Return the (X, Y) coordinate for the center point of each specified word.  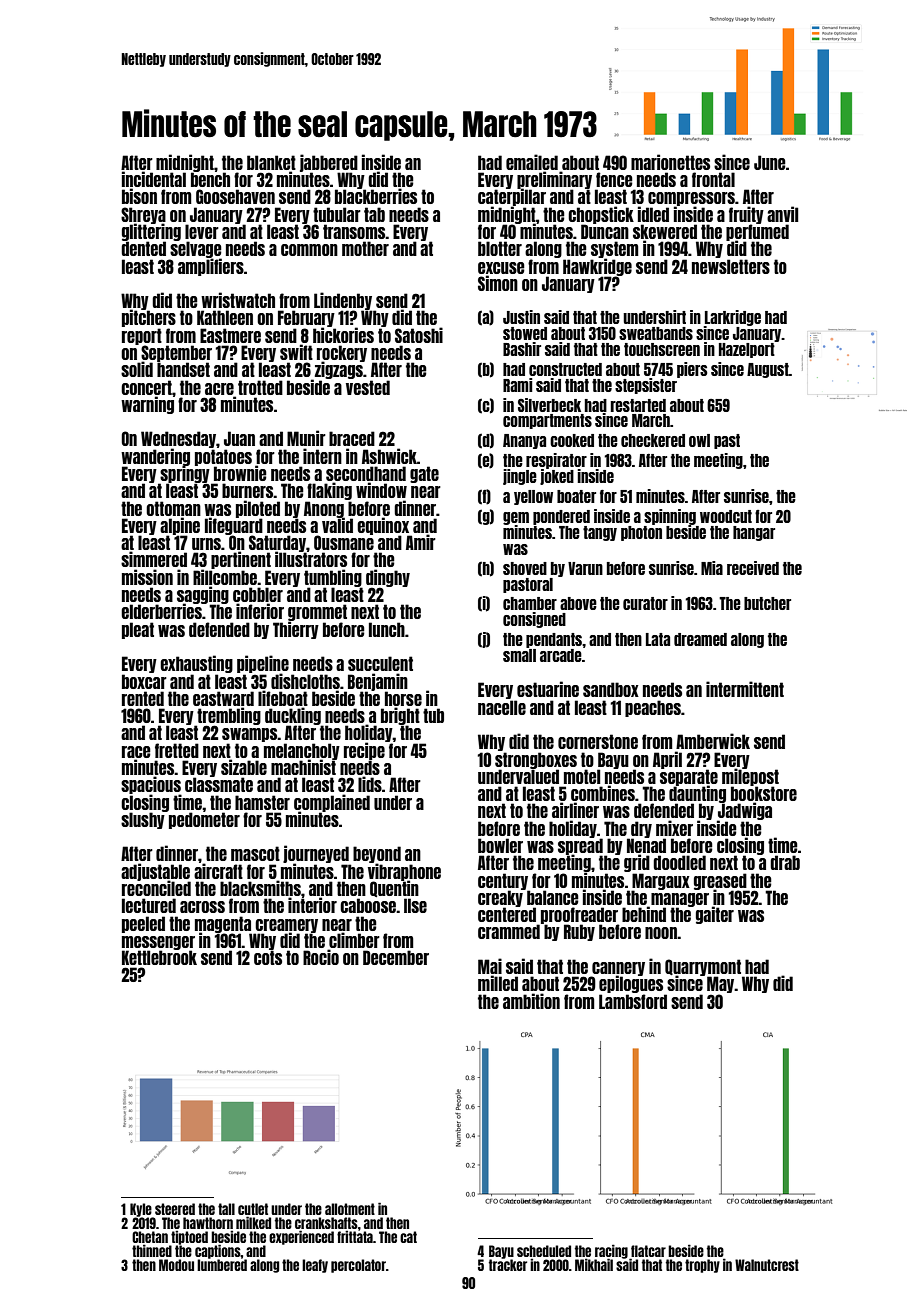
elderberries (161, 611)
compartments (547, 421)
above (578, 603)
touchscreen (662, 349)
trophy (702, 1266)
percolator (358, 1266)
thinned (152, 1250)
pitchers (149, 318)
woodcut (726, 516)
